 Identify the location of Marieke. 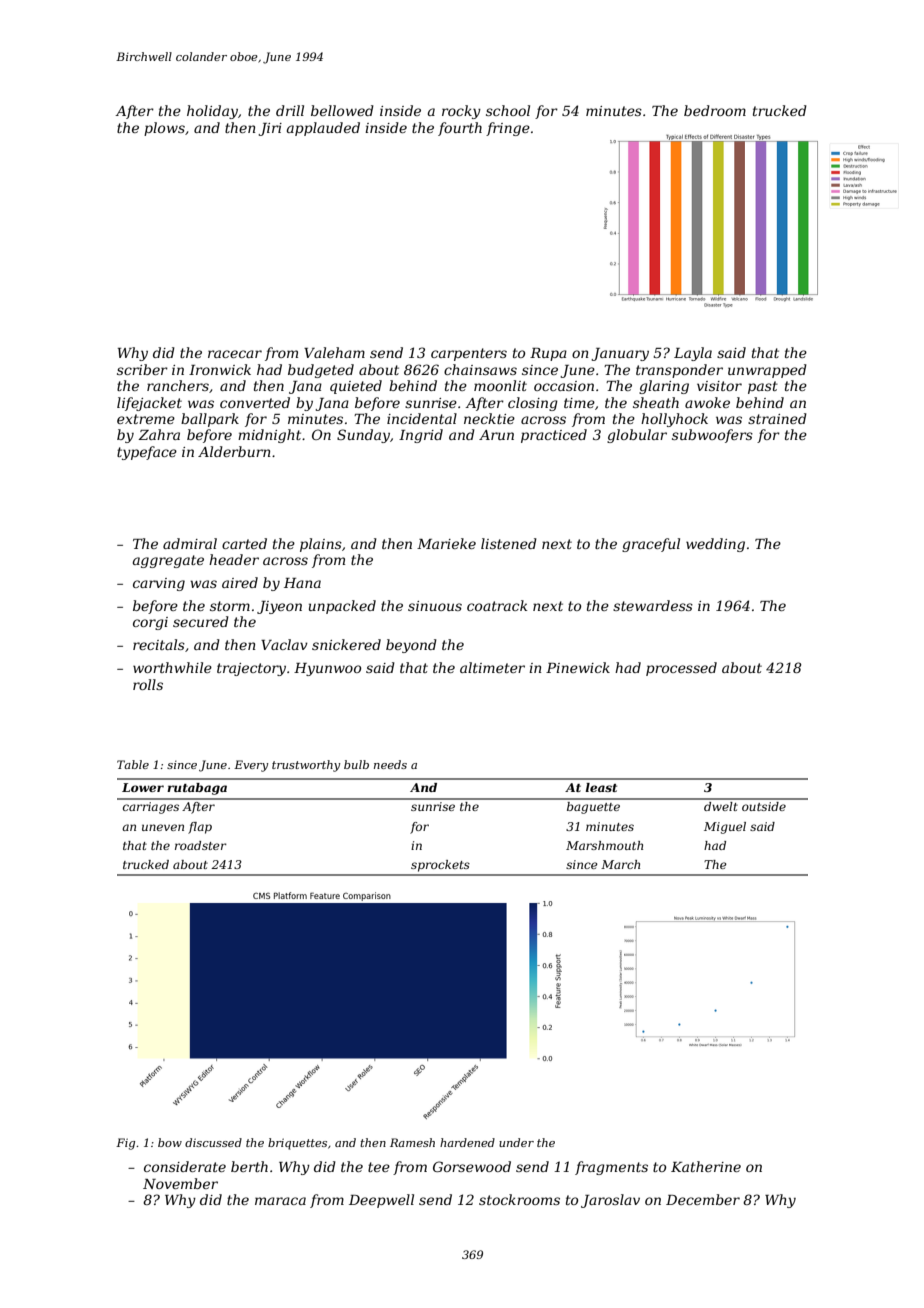
(446, 543).
